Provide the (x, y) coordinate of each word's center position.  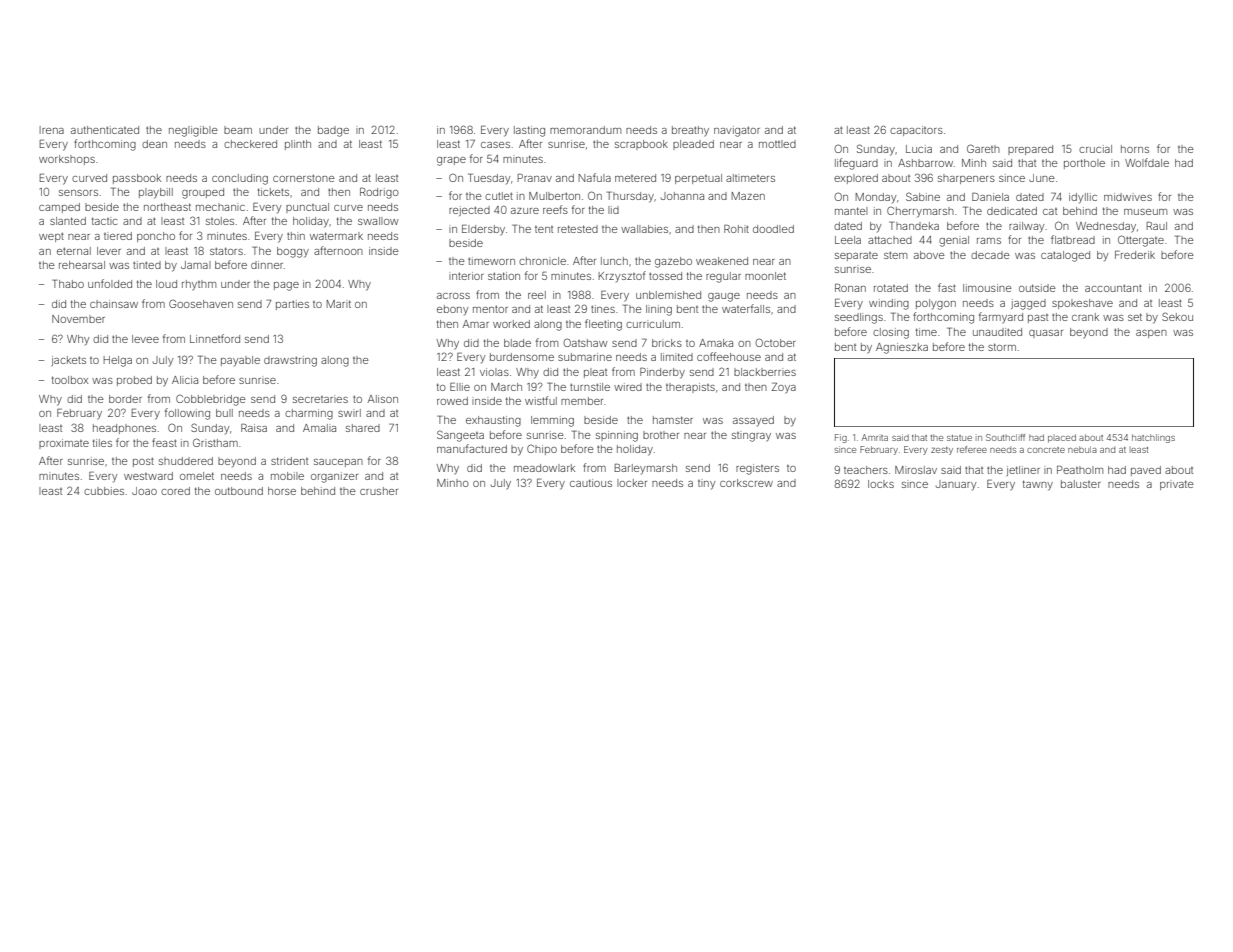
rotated (891, 288)
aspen (1151, 334)
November (78, 319)
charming (309, 414)
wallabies (644, 229)
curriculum (653, 324)
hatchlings (1153, 438)
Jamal (196, 265)
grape (451, 161)
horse (282, 491)
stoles (220, 221)
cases (495, 145)
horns (1135, 149)
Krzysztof (622, 276)
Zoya (784, 388)
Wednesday (1106, 227)
